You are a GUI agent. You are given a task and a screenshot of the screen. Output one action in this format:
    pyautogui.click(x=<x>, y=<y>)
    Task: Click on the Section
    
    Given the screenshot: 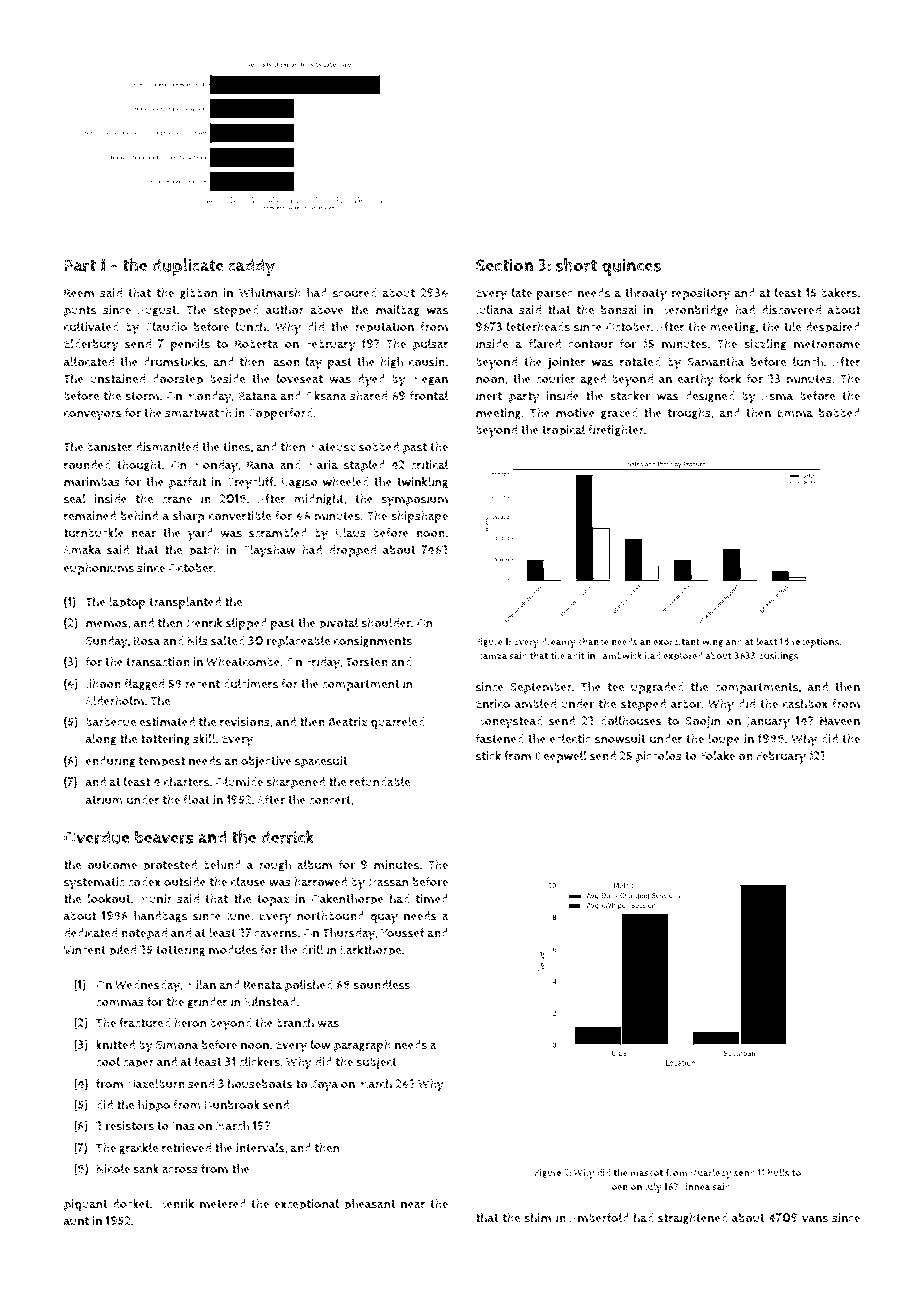 What is the action you would take?
    pyautogui.click(x=504, y=265)
